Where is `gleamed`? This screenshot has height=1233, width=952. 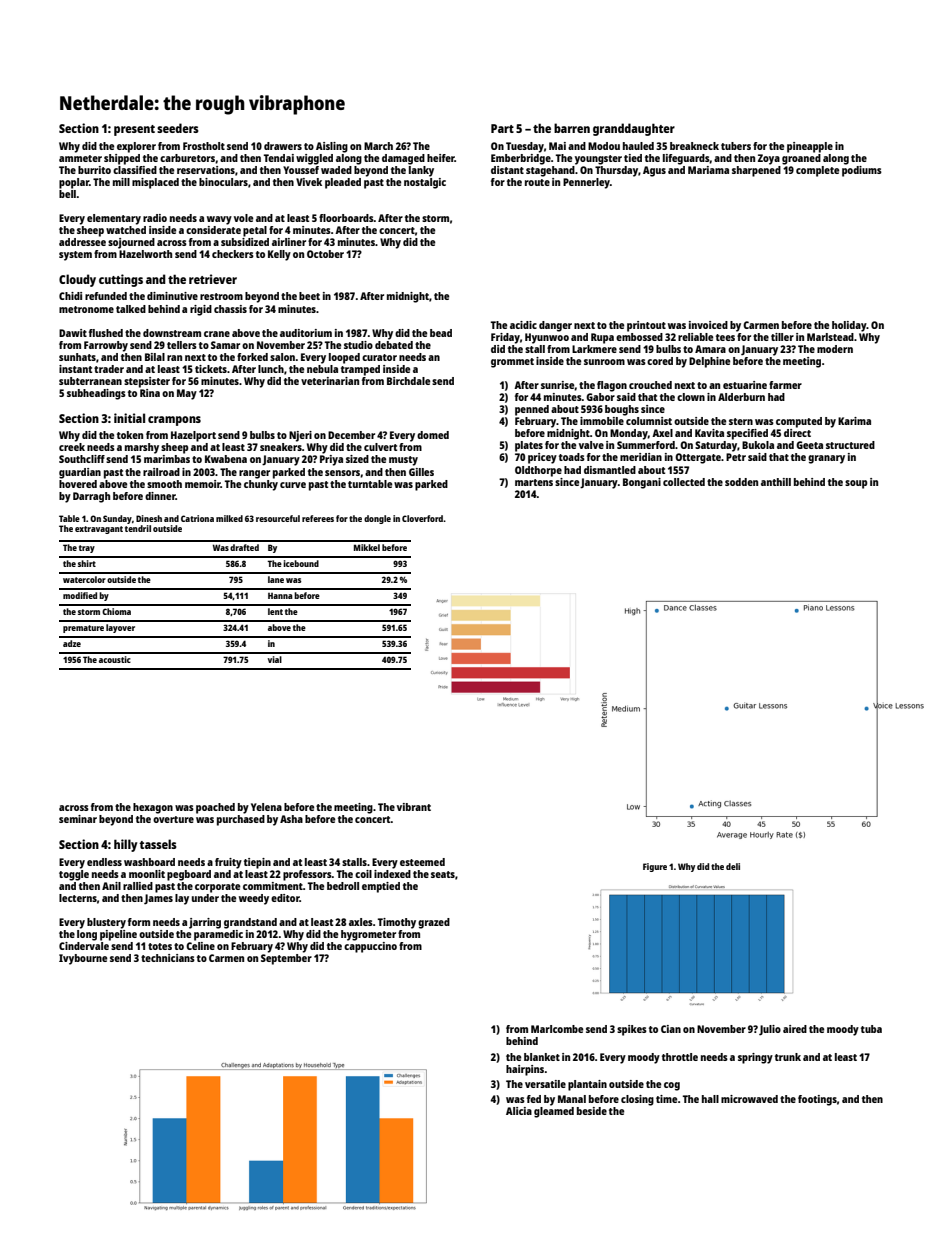
gleamed is located at coordinates (554, 1112).
